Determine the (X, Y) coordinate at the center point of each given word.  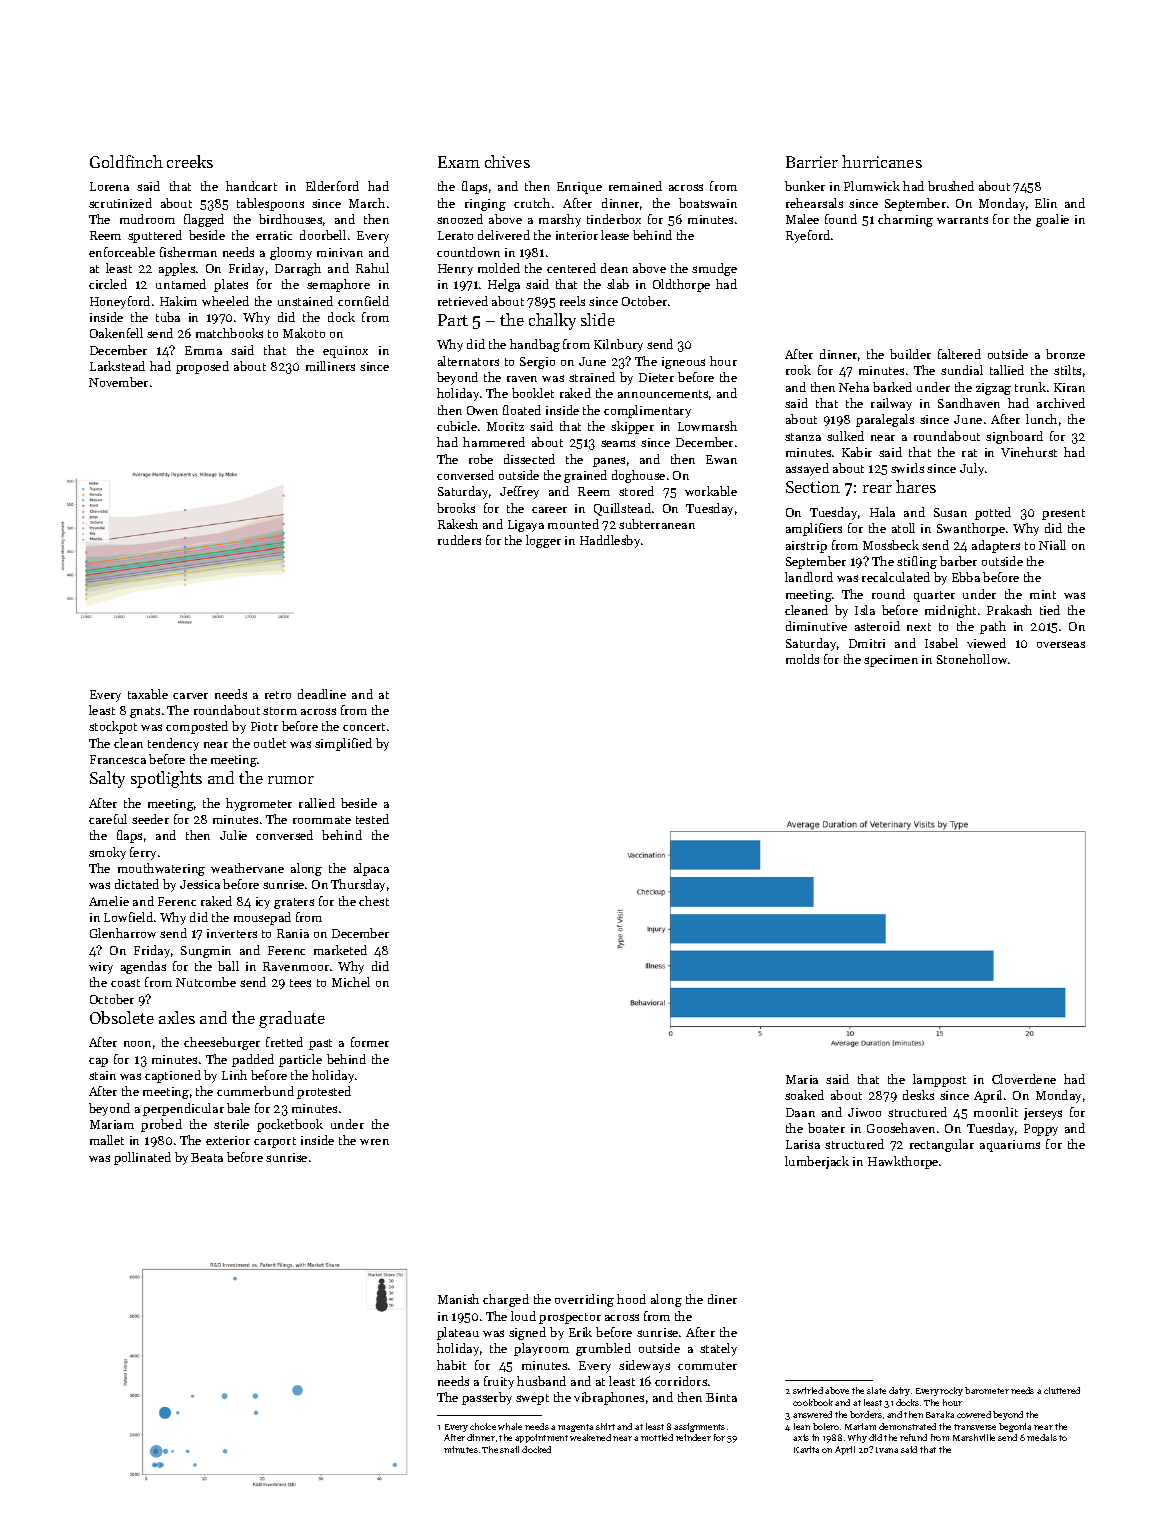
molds (802, 659)
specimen (891, 661)
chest (374, 901)
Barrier (812, 162)
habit (451, 1365)
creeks (190, 161)
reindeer (693, 1437)
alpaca (371, 869)
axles (177, 1017)
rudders (459, 540)
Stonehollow (972, 659)
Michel (351, 982)
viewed (986, 643)
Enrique (579, 188)
